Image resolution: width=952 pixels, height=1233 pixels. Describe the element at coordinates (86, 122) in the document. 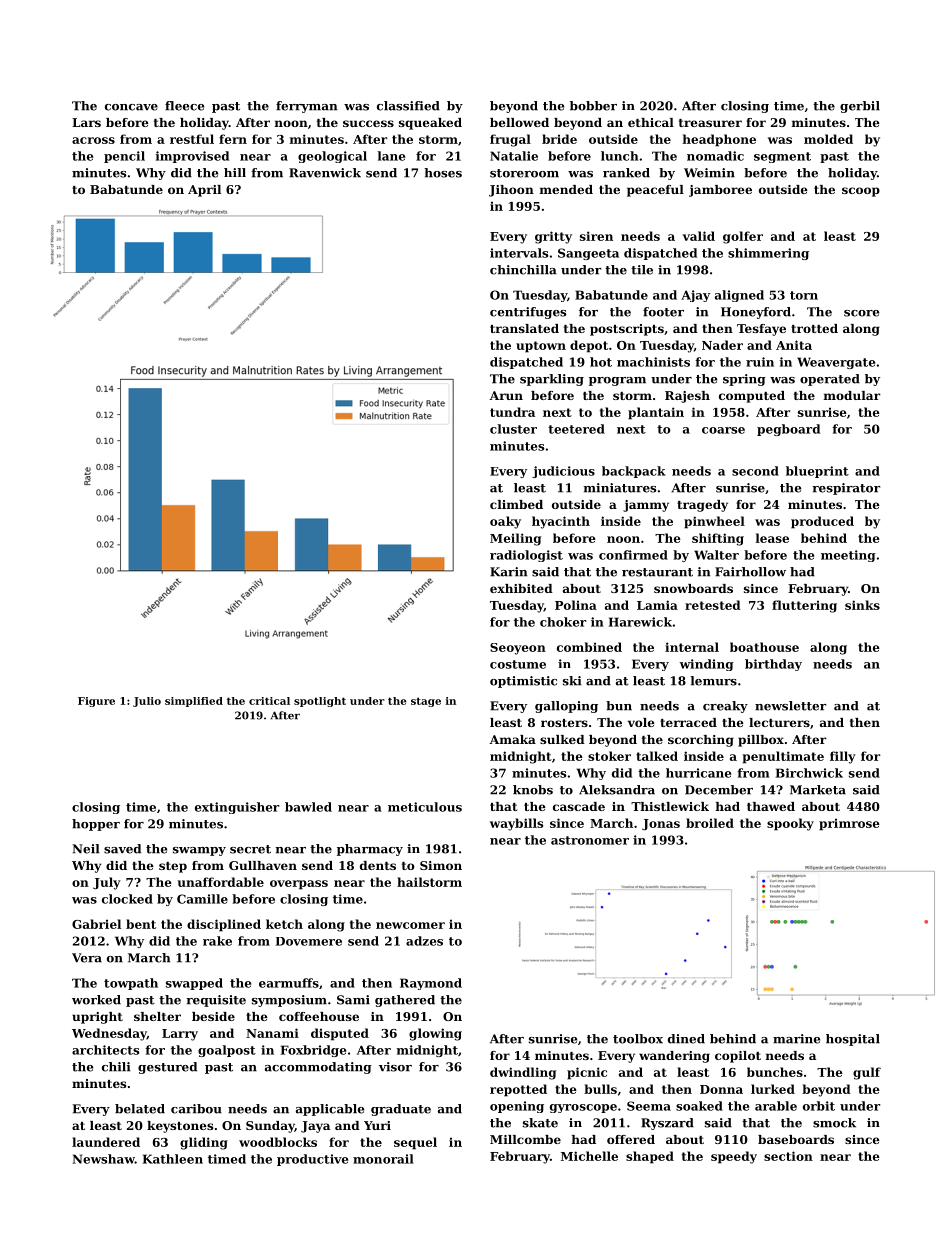

I see `Lars` at that location.
